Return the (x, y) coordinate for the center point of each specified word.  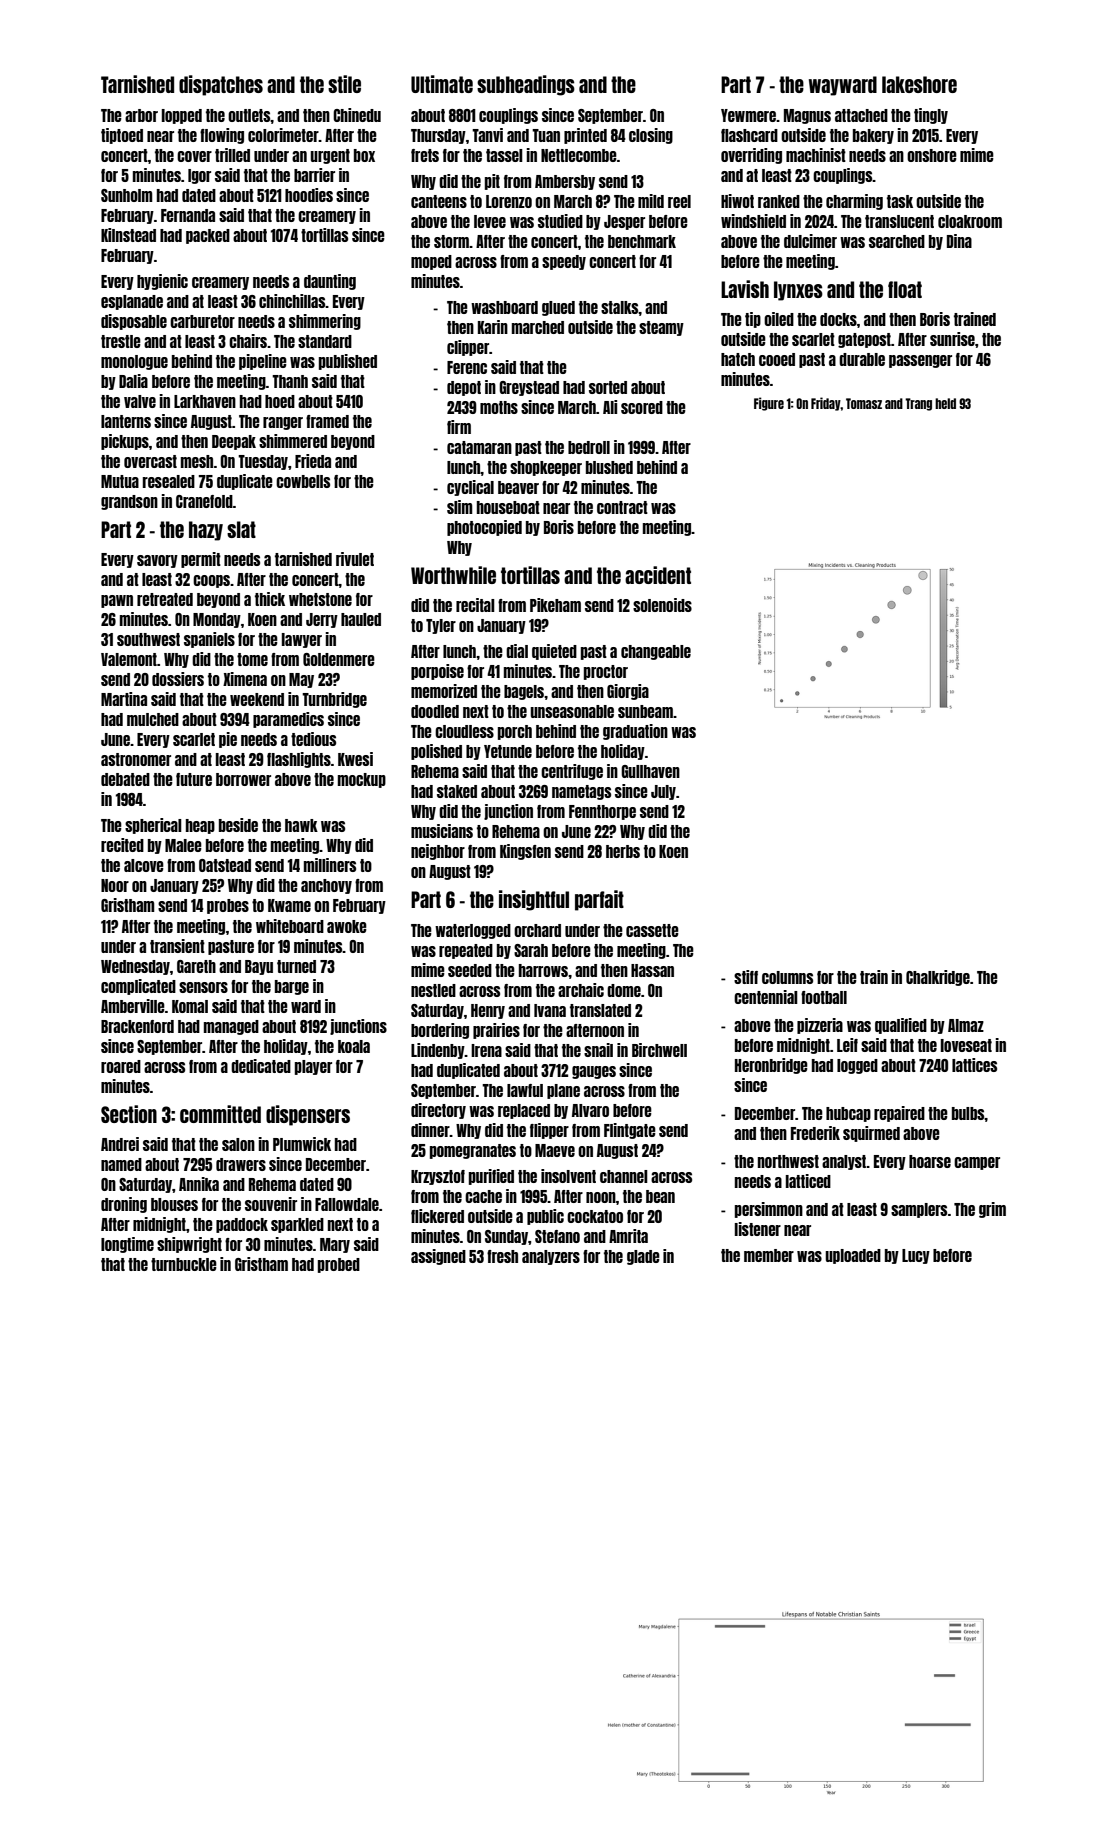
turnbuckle (184, 1264)
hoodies (309, 195)
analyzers (551, 1257)
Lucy (916, 1256)
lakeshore (919, 84)
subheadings (526, 85)
